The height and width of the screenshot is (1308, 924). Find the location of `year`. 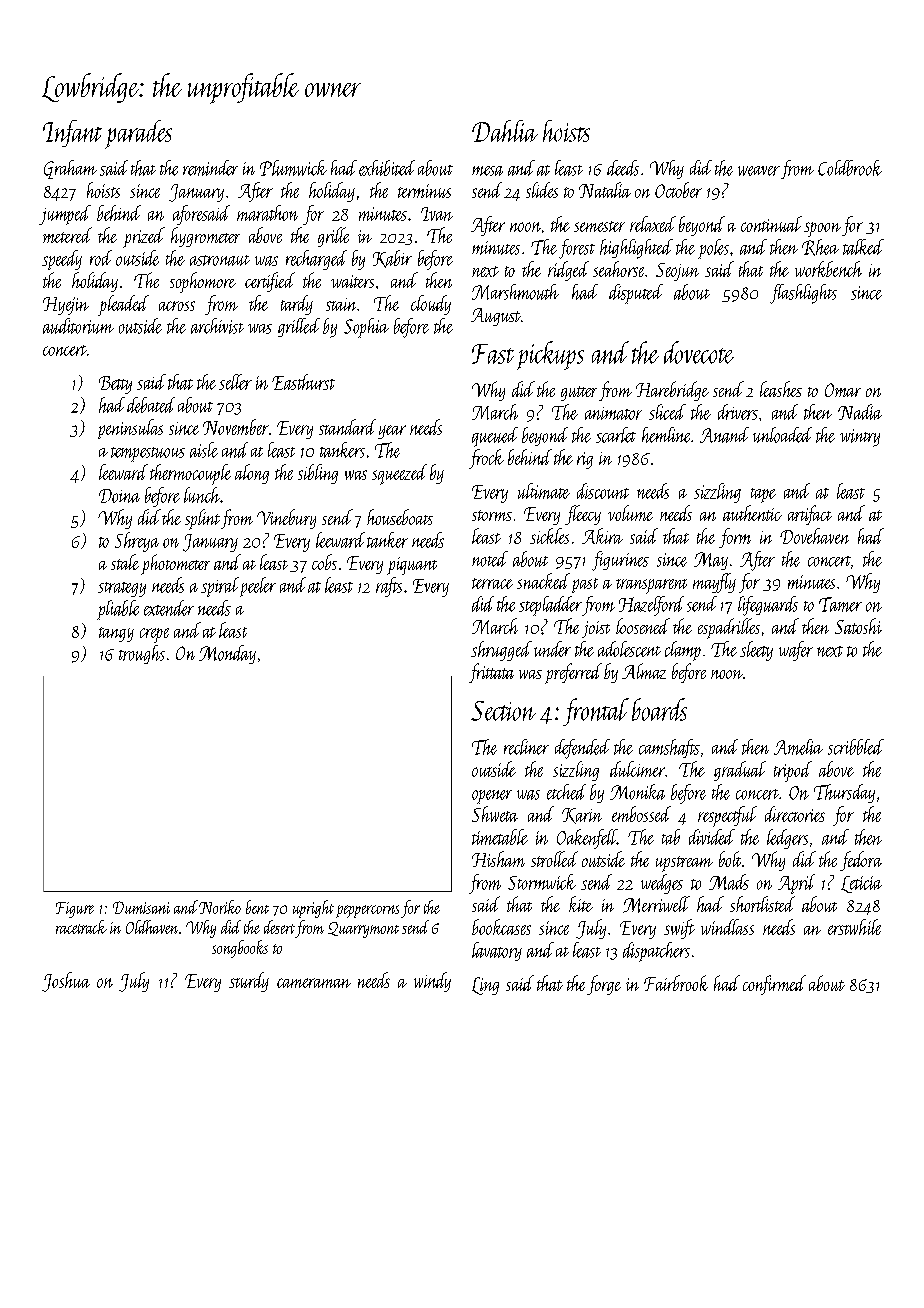

year is located at coordinates (392, 432).
